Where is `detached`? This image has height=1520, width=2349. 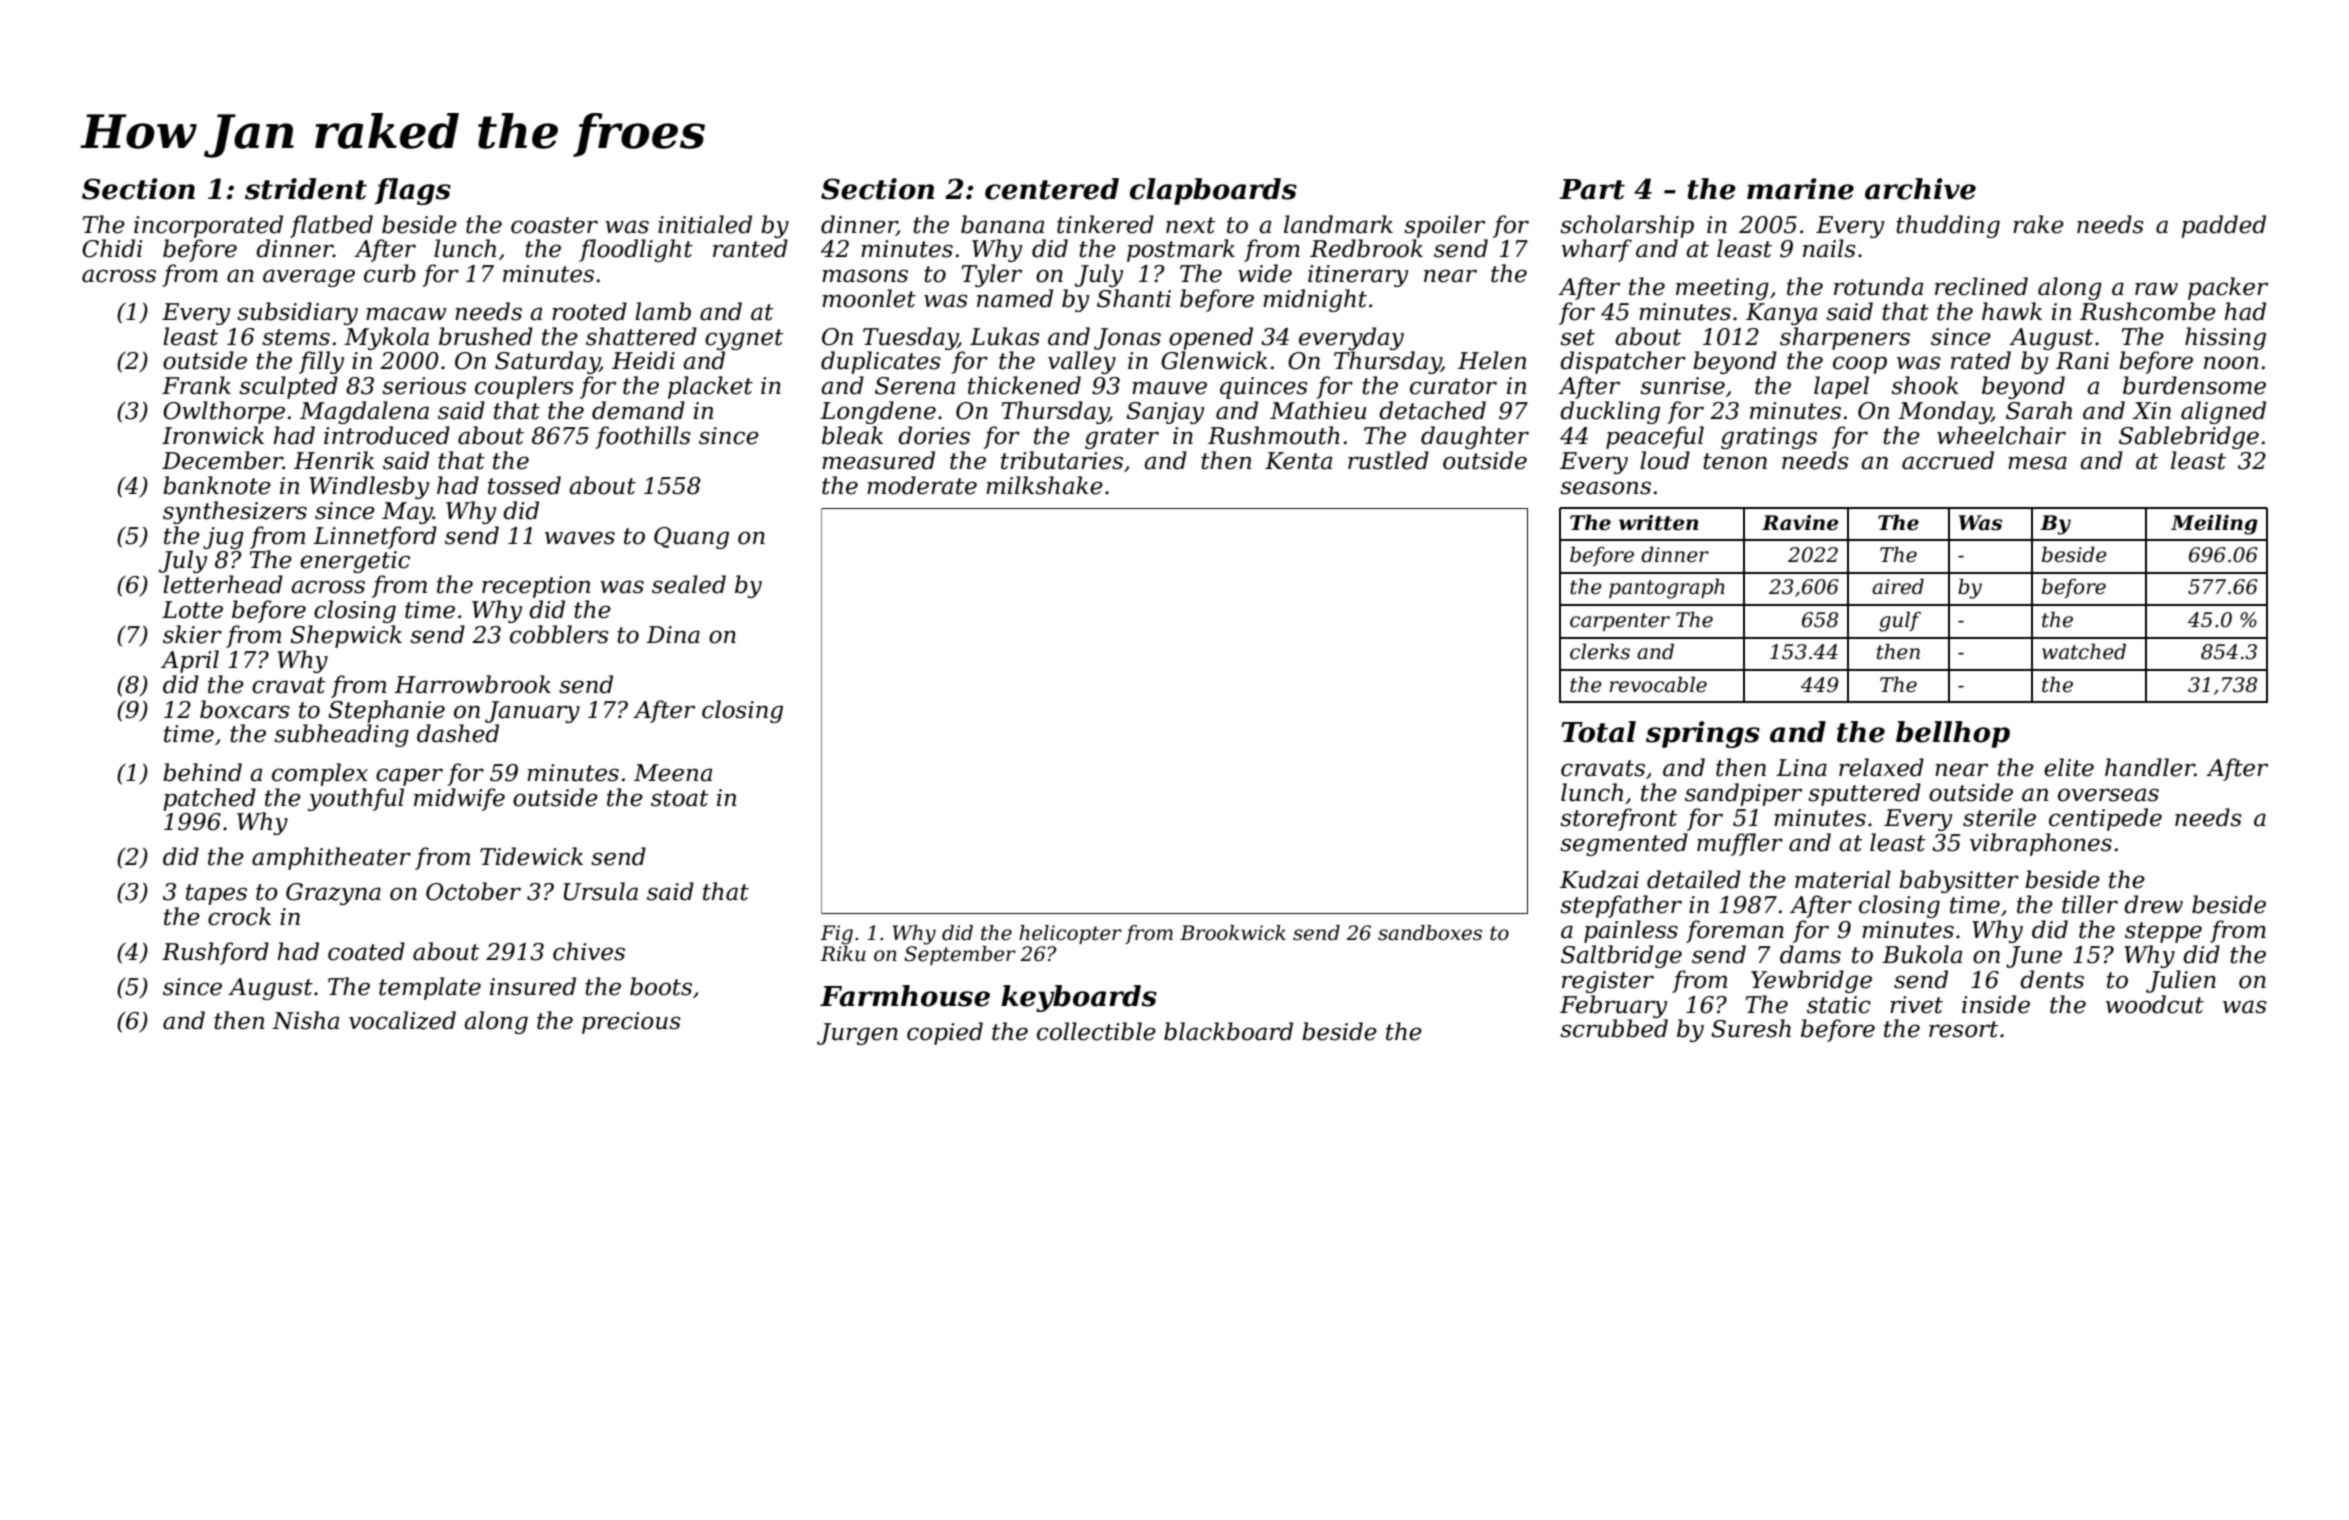 detached is located at coordinates (1432, 410).
